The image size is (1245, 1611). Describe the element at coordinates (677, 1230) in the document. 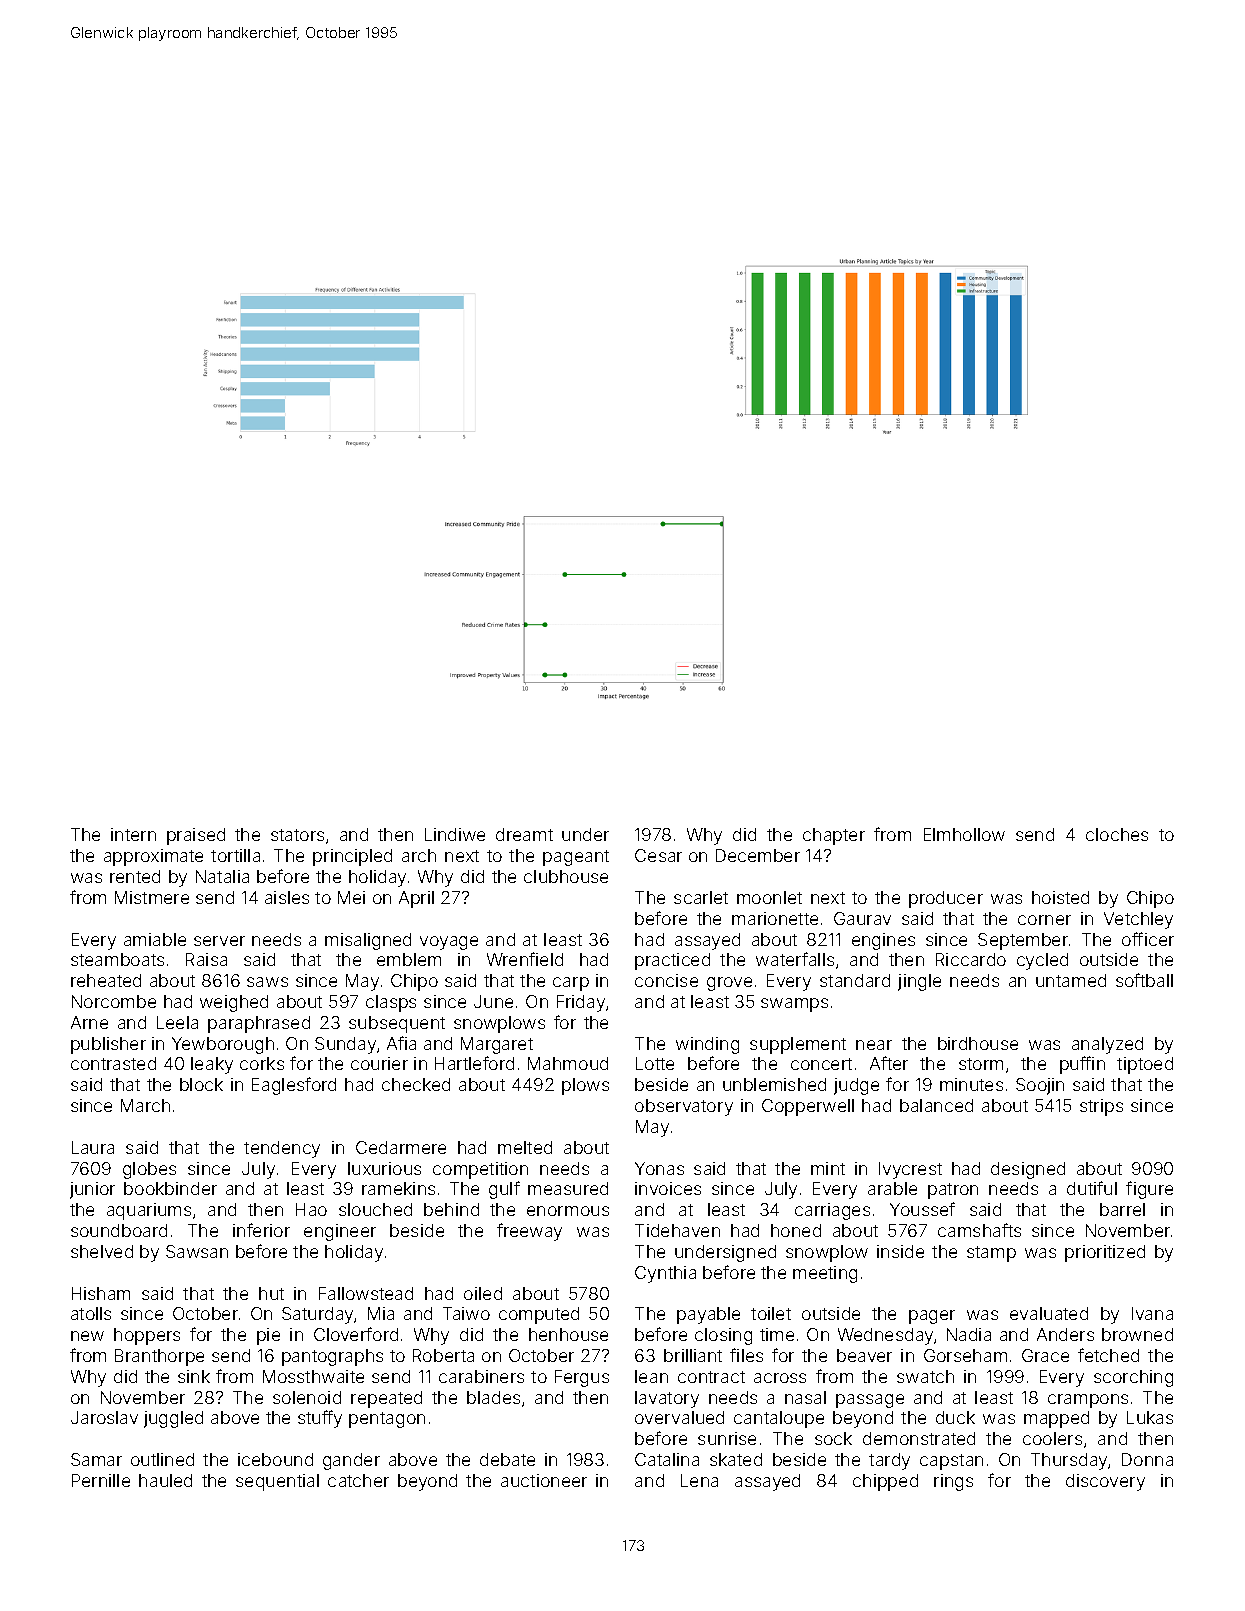

I see `Tidehaven` at that location.
